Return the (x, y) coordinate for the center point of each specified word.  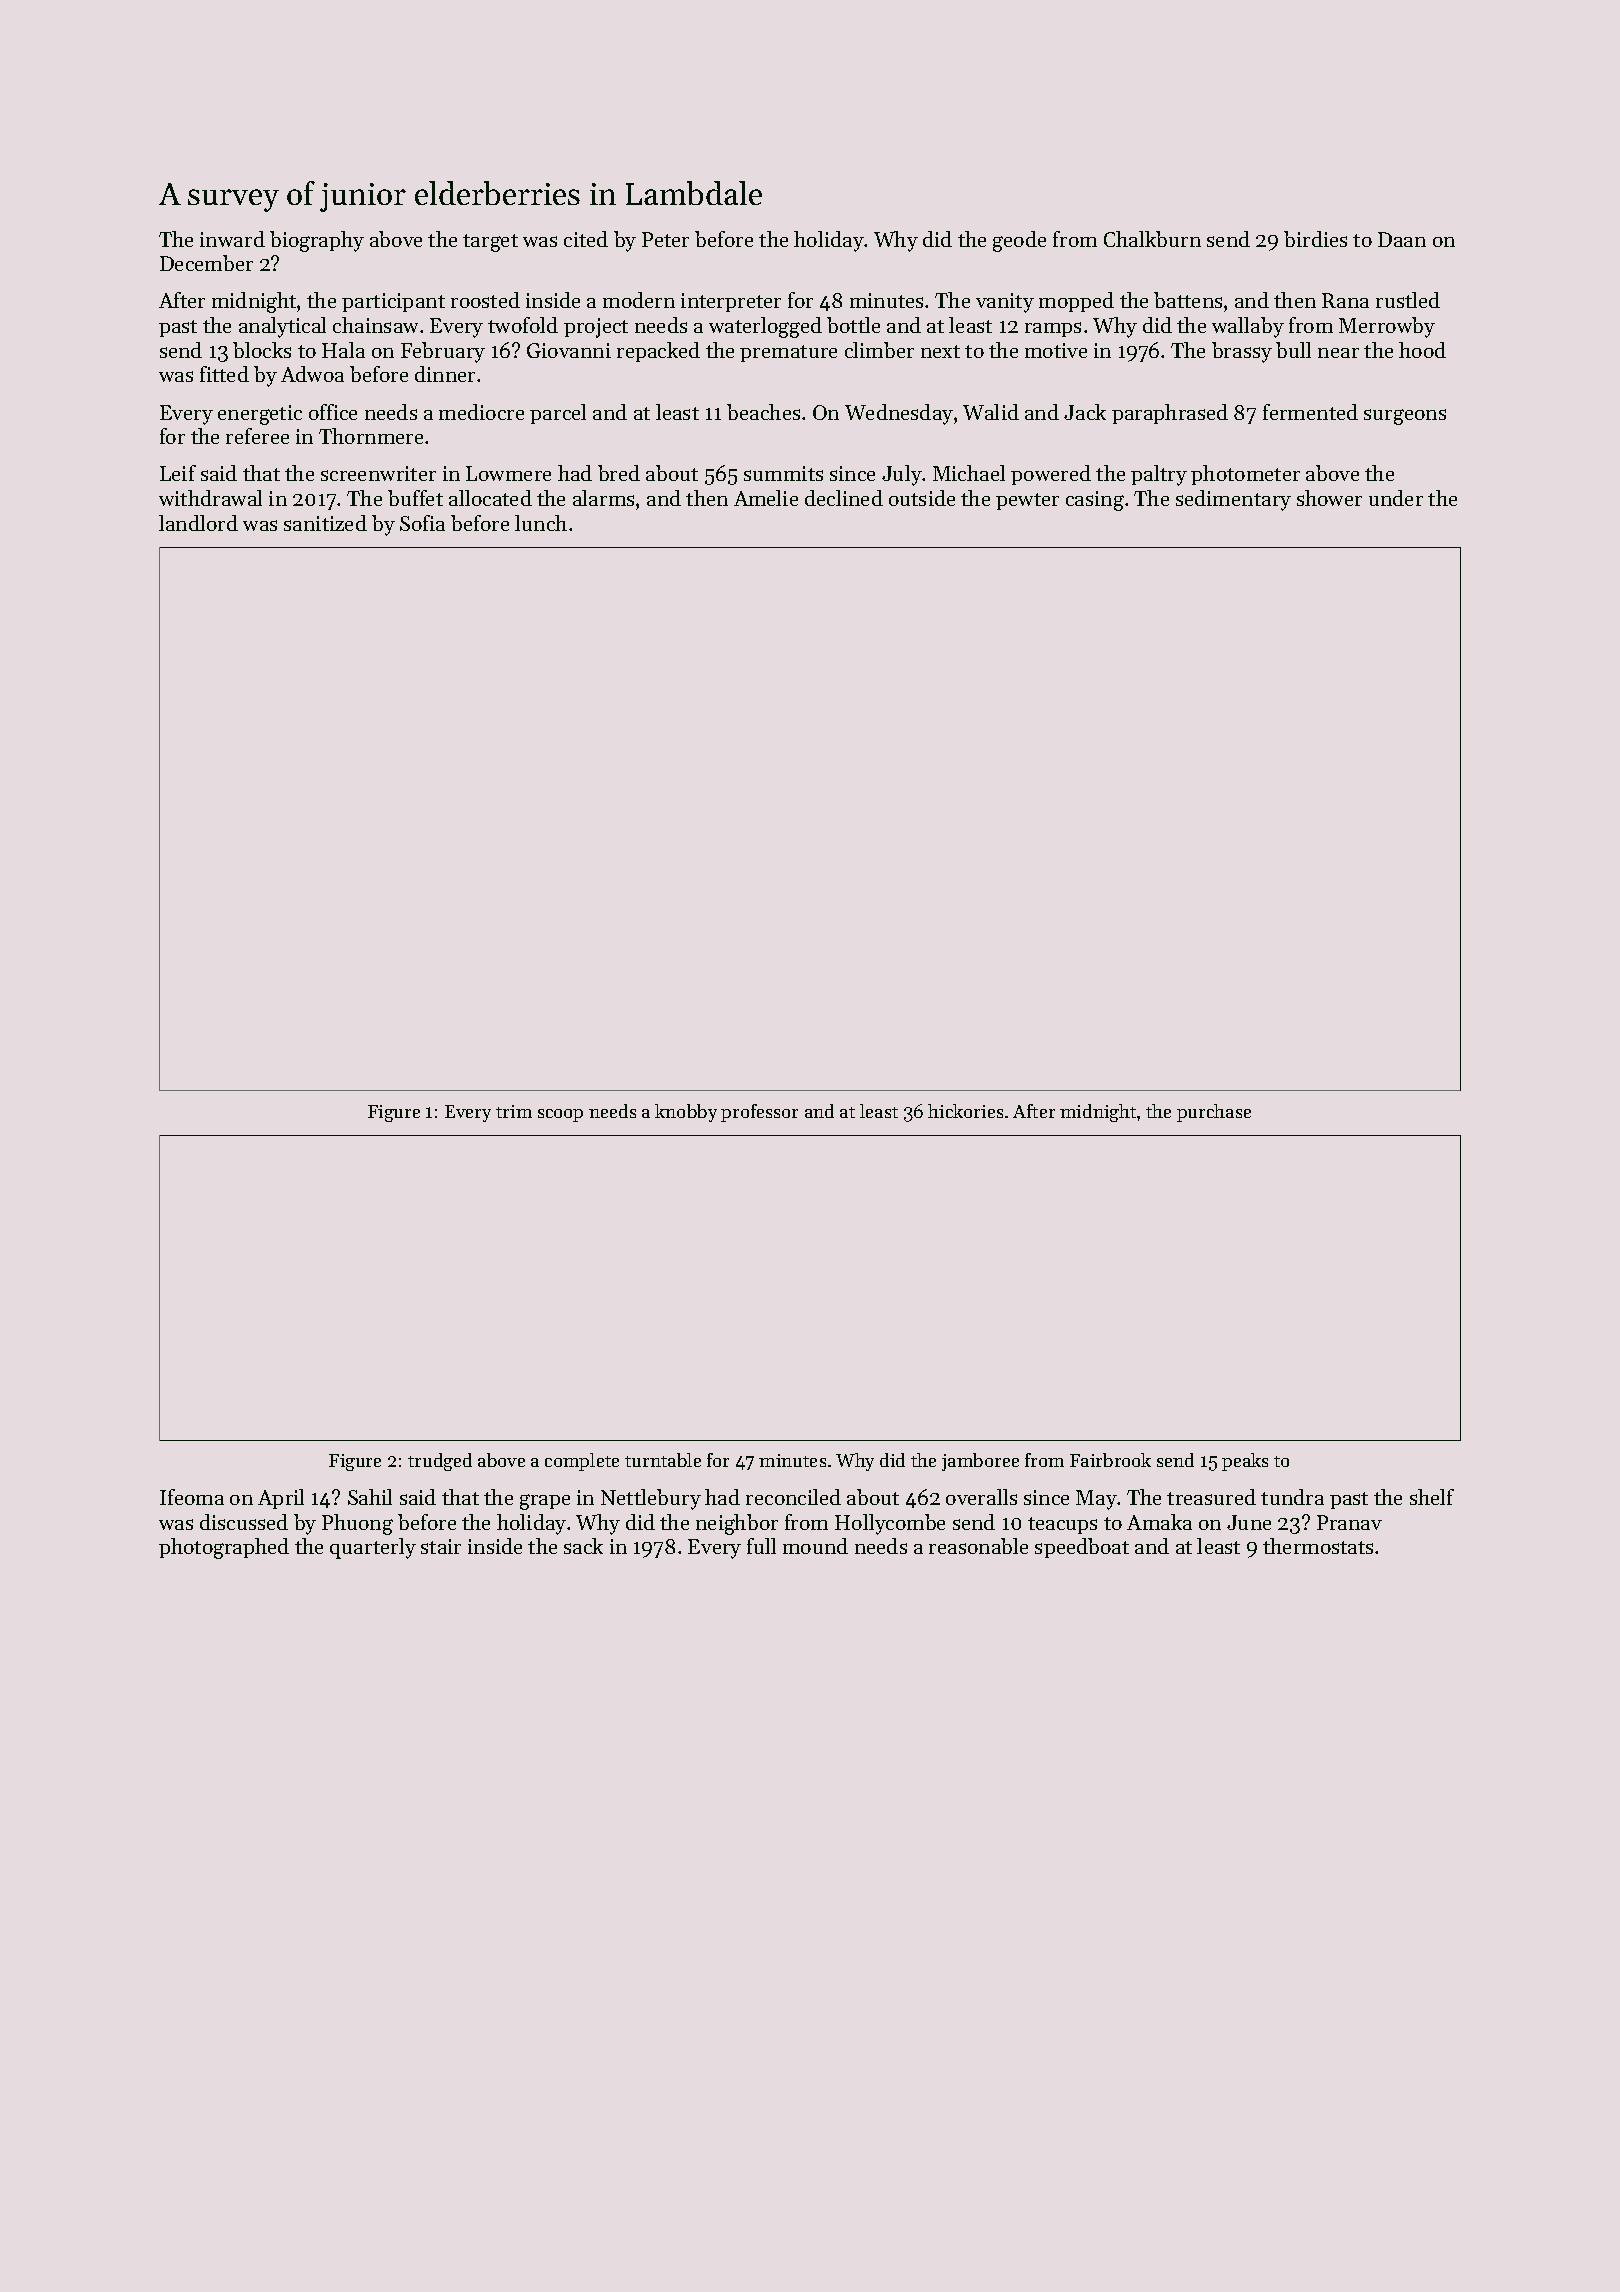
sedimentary (1233, 500)
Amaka (1159, 1522)
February (443, 352)
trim (514, 1111)
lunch (541, 523)
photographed (224, 1548)
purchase (1214, 1113)
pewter (1027, 501)
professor (759, 1113)
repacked (658, 352)
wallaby (1248, 327)
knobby (686, 1113)
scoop (560, 1115)
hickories (965, 1111)
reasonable (978, 1546)
